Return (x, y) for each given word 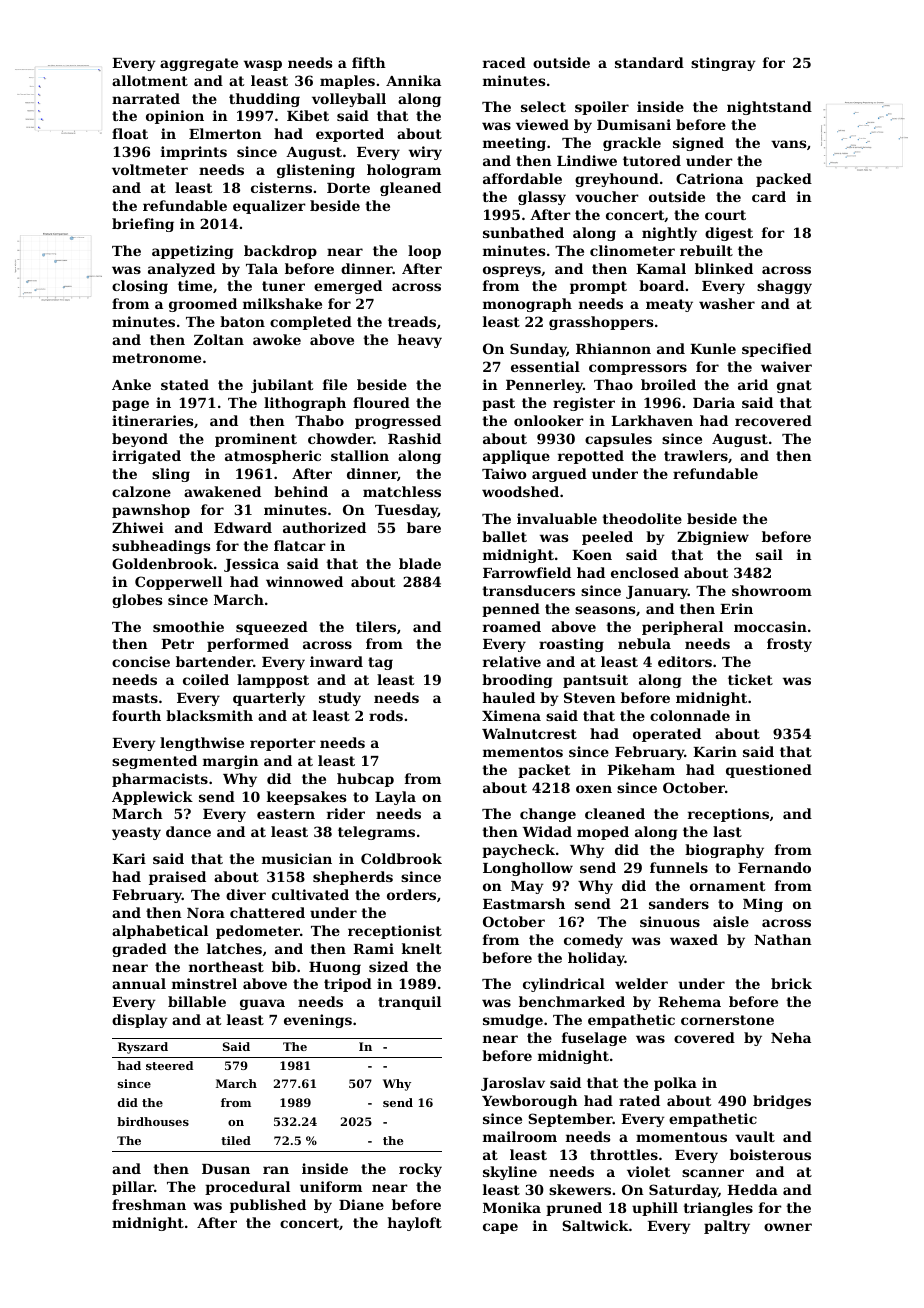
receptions (728, 815)
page (130, 405)
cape (500, 1228)
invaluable (557, 518)
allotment (150, 80)
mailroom (520, 1136)
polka (675, 1084)
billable (197, 1001)
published (268, 1206)
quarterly (269, 699)
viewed (542, 124)
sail (769, 554)
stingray (723, 64)
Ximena (511, 715)
